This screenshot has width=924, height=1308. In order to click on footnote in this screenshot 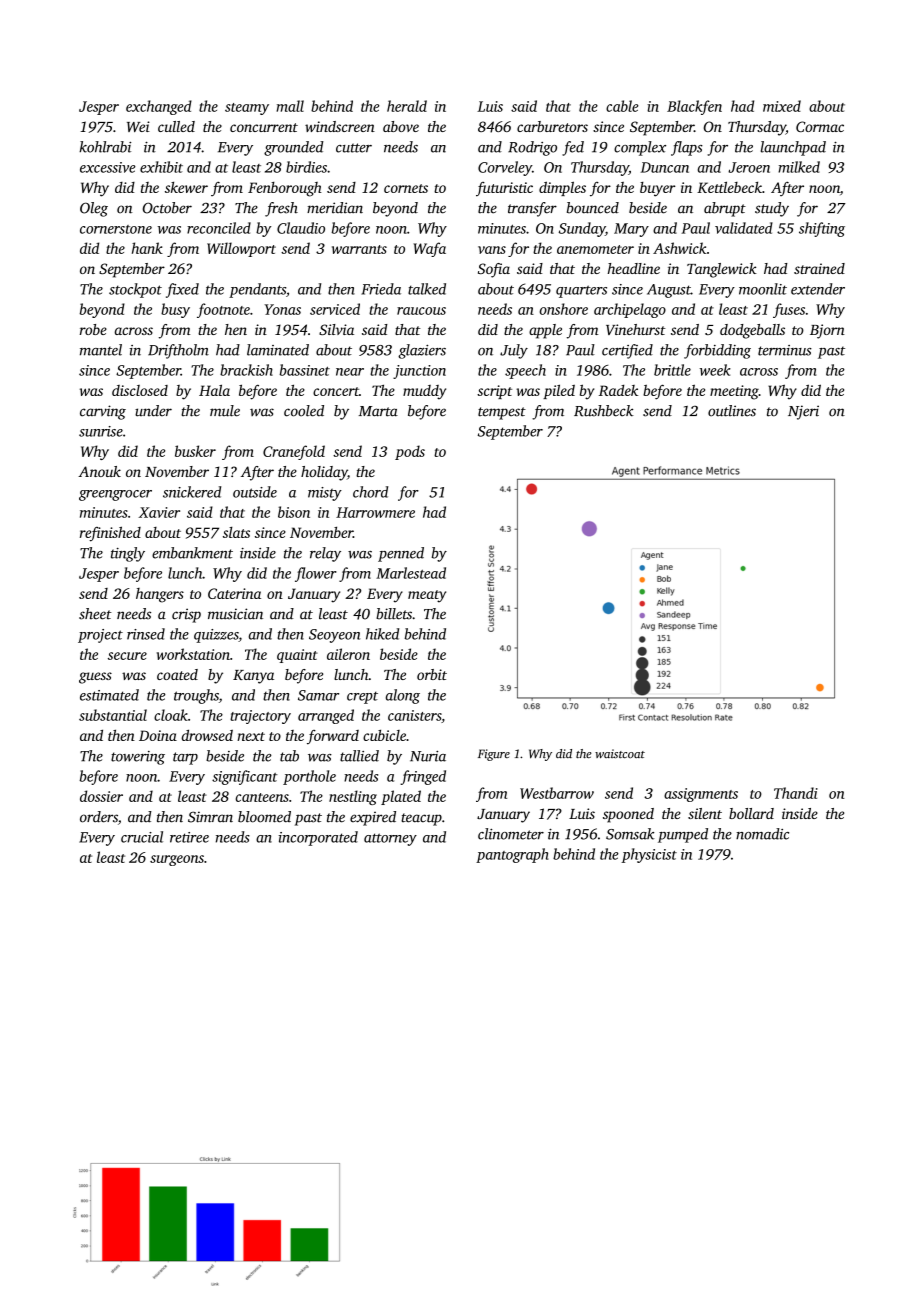, I will do `click(223, 310)`.
